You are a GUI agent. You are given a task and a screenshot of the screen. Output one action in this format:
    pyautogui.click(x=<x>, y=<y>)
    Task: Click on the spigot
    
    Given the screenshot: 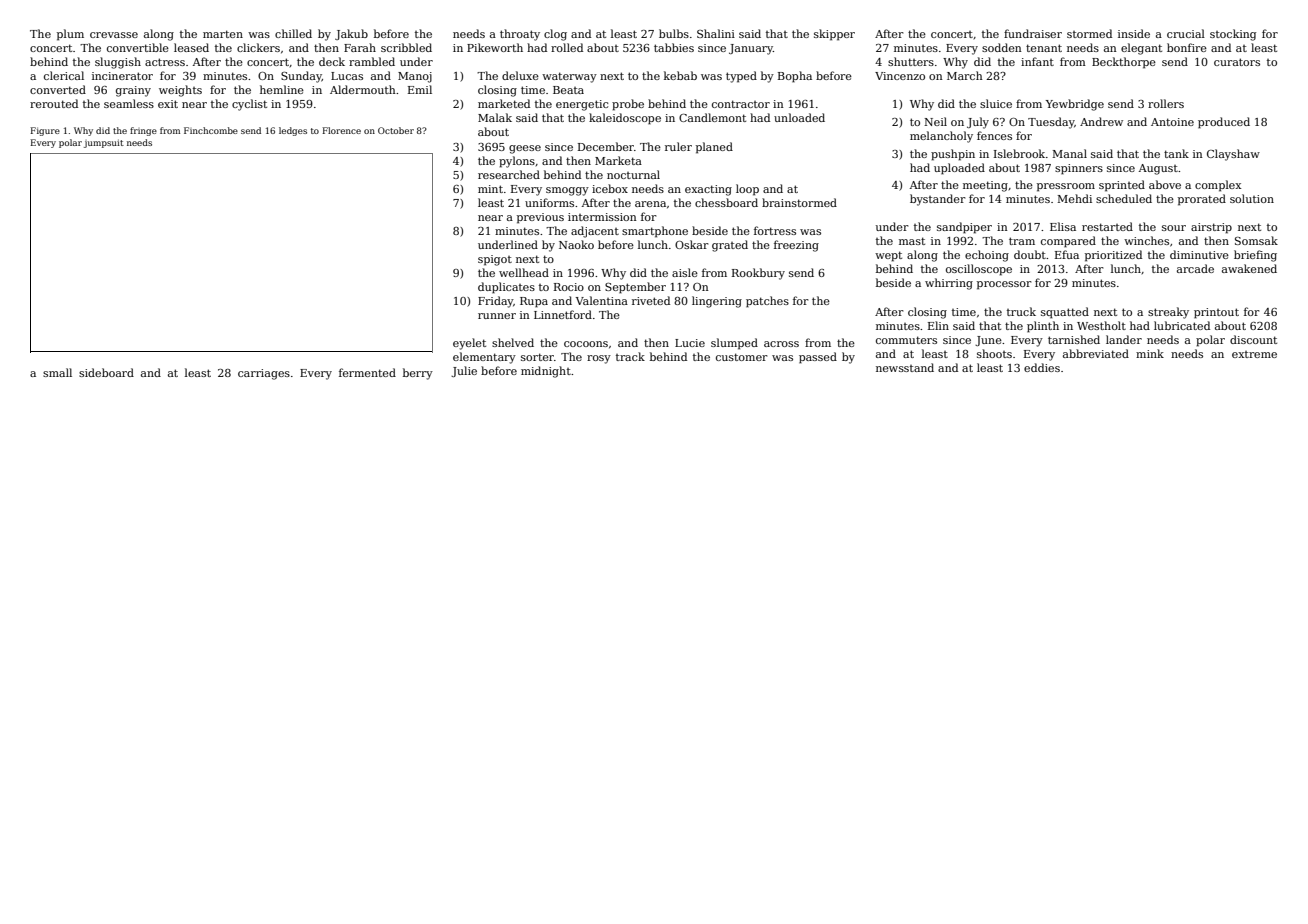 What is the action you would take?
    pyautogui.click(x=495, y=260)
